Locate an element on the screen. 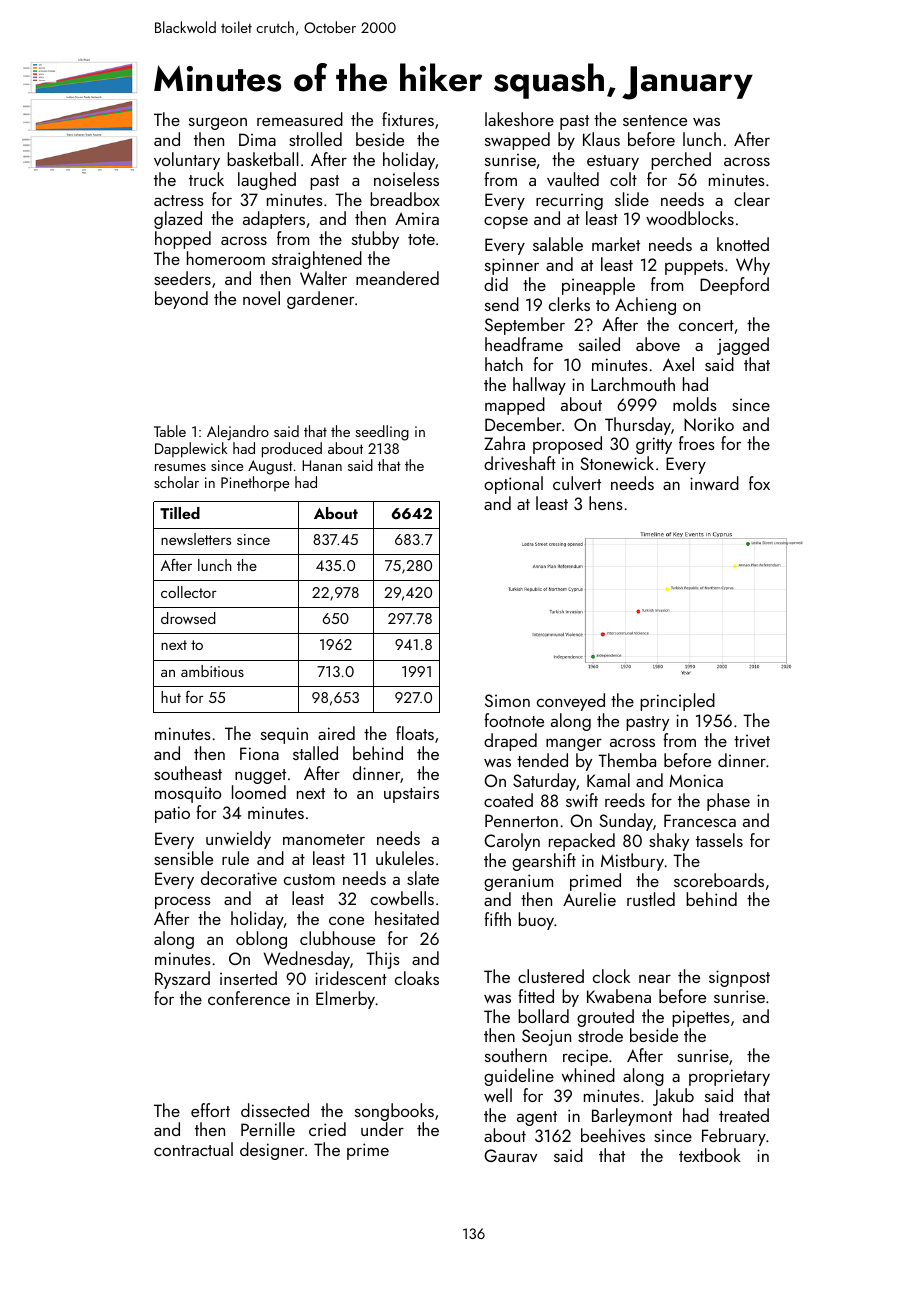  Klaus is located at coordinates (601, 139).
